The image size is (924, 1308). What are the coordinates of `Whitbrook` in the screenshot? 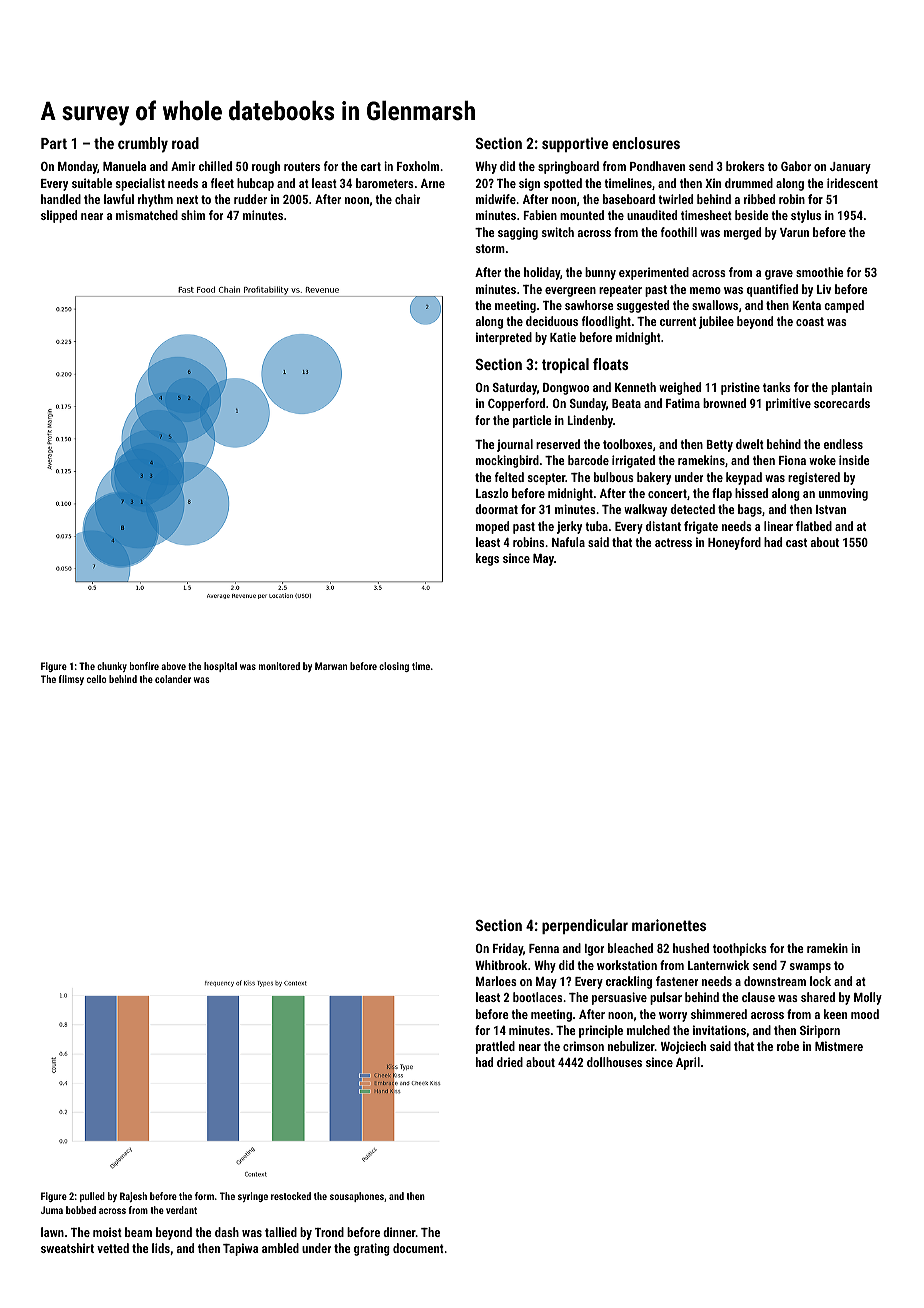 It's located at (501, 965).
